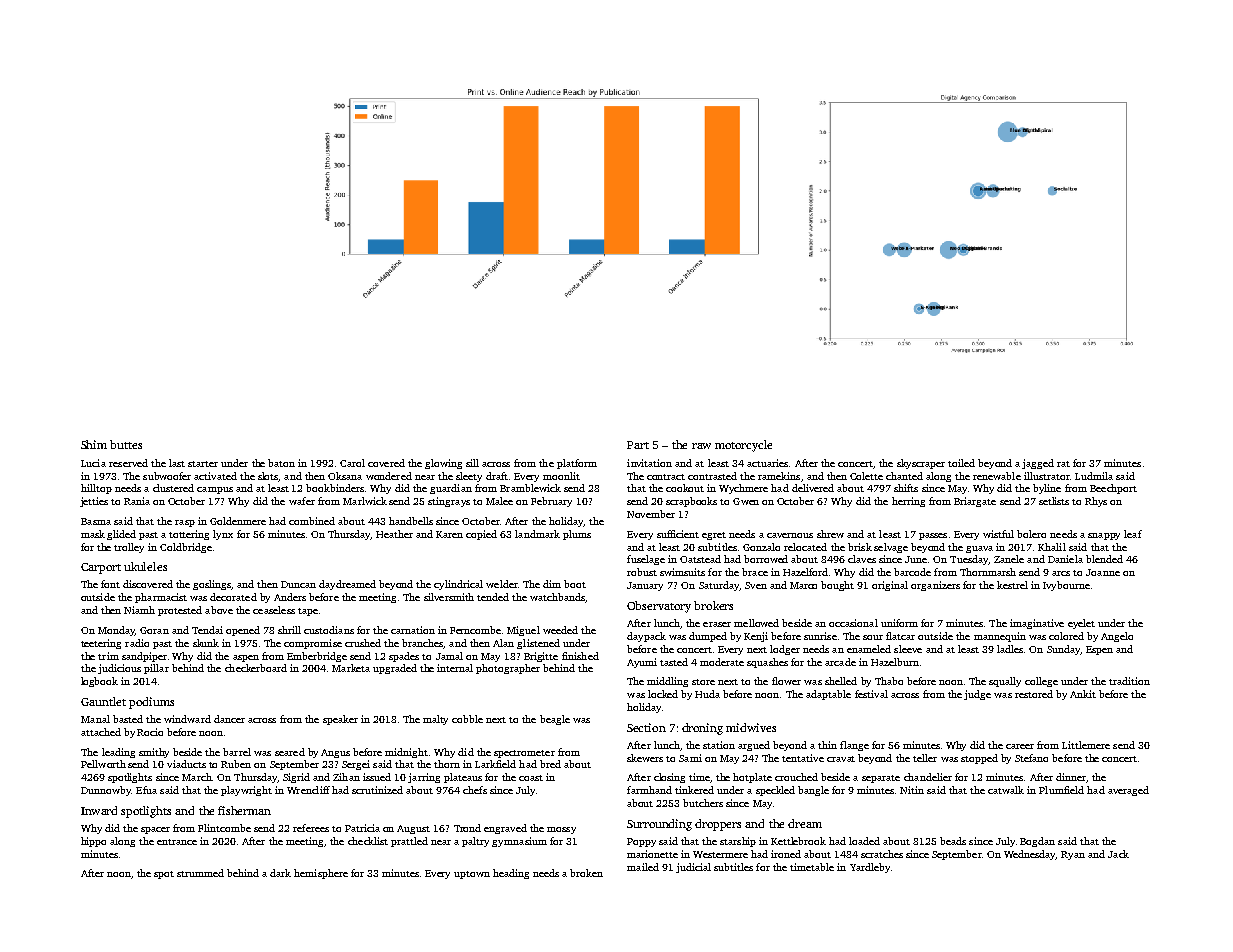  What do you see at coordinates (281, 463) in the screenshot?
I see `baton` at bounding box center [281, 463].
